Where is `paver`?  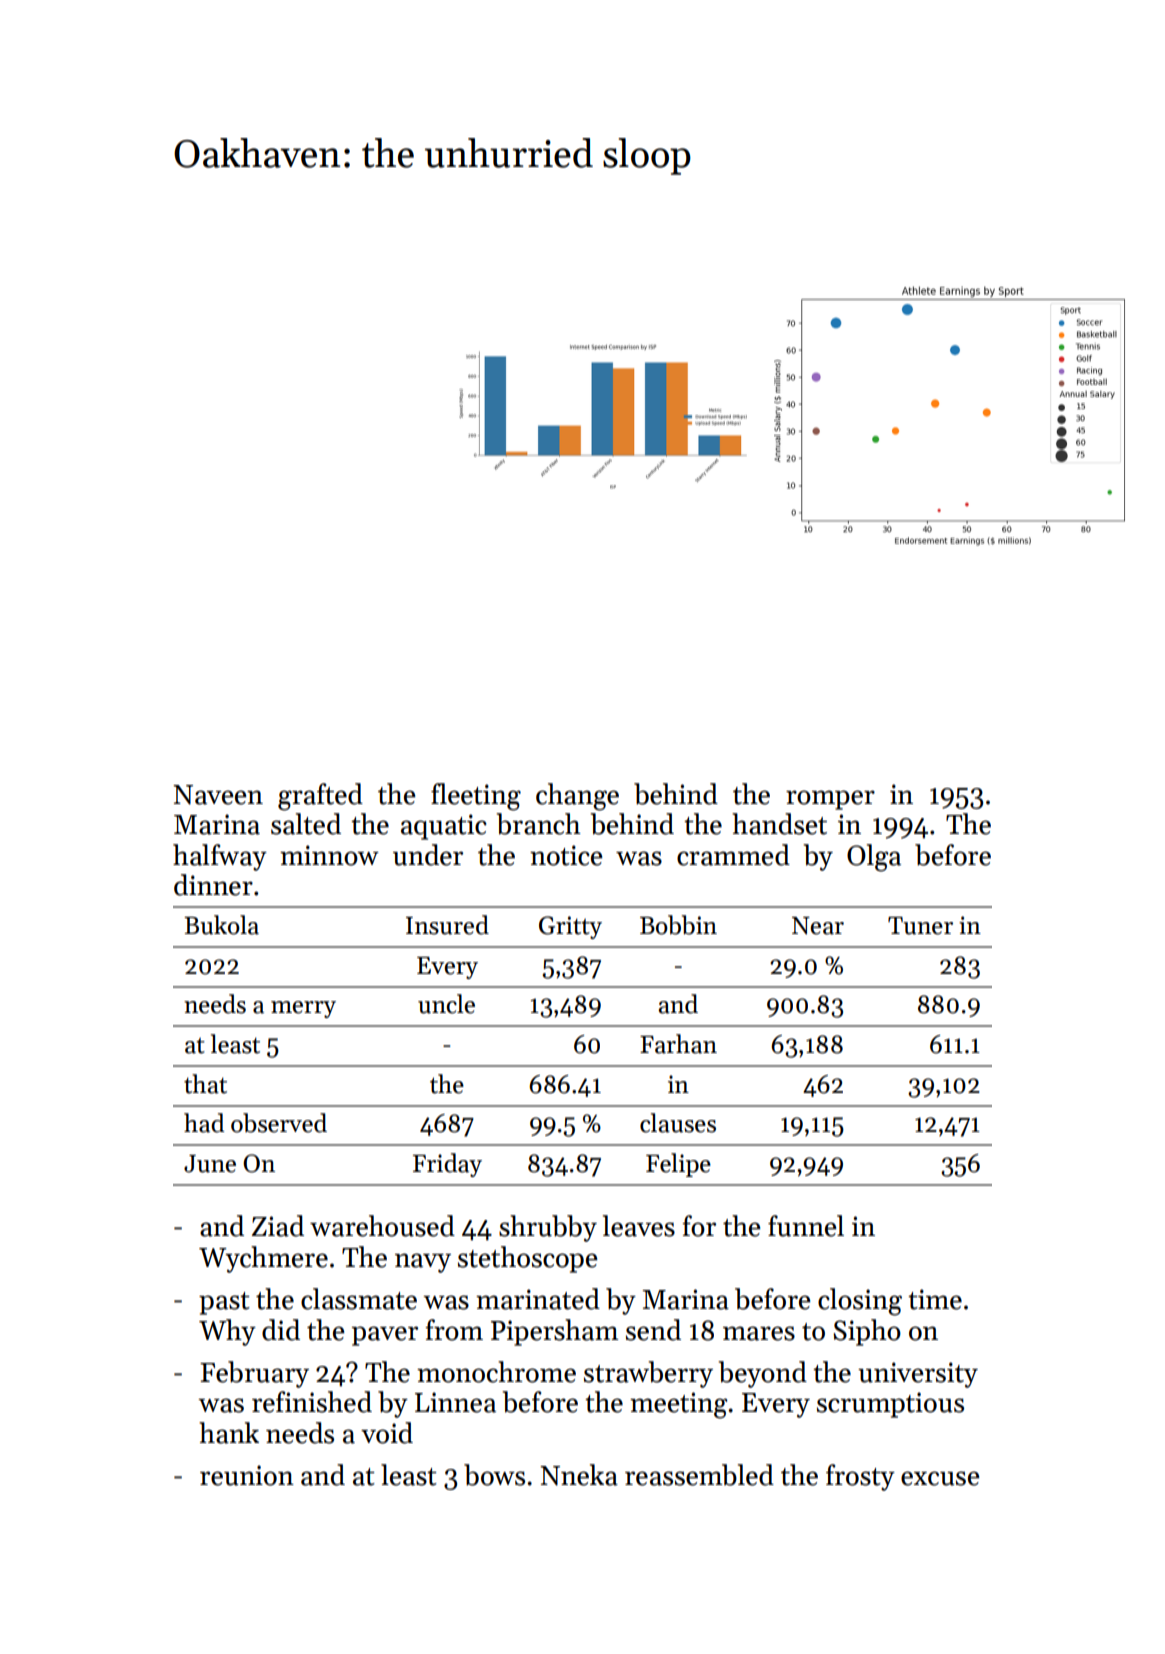 paver is located at coordinates (385, 1336).
